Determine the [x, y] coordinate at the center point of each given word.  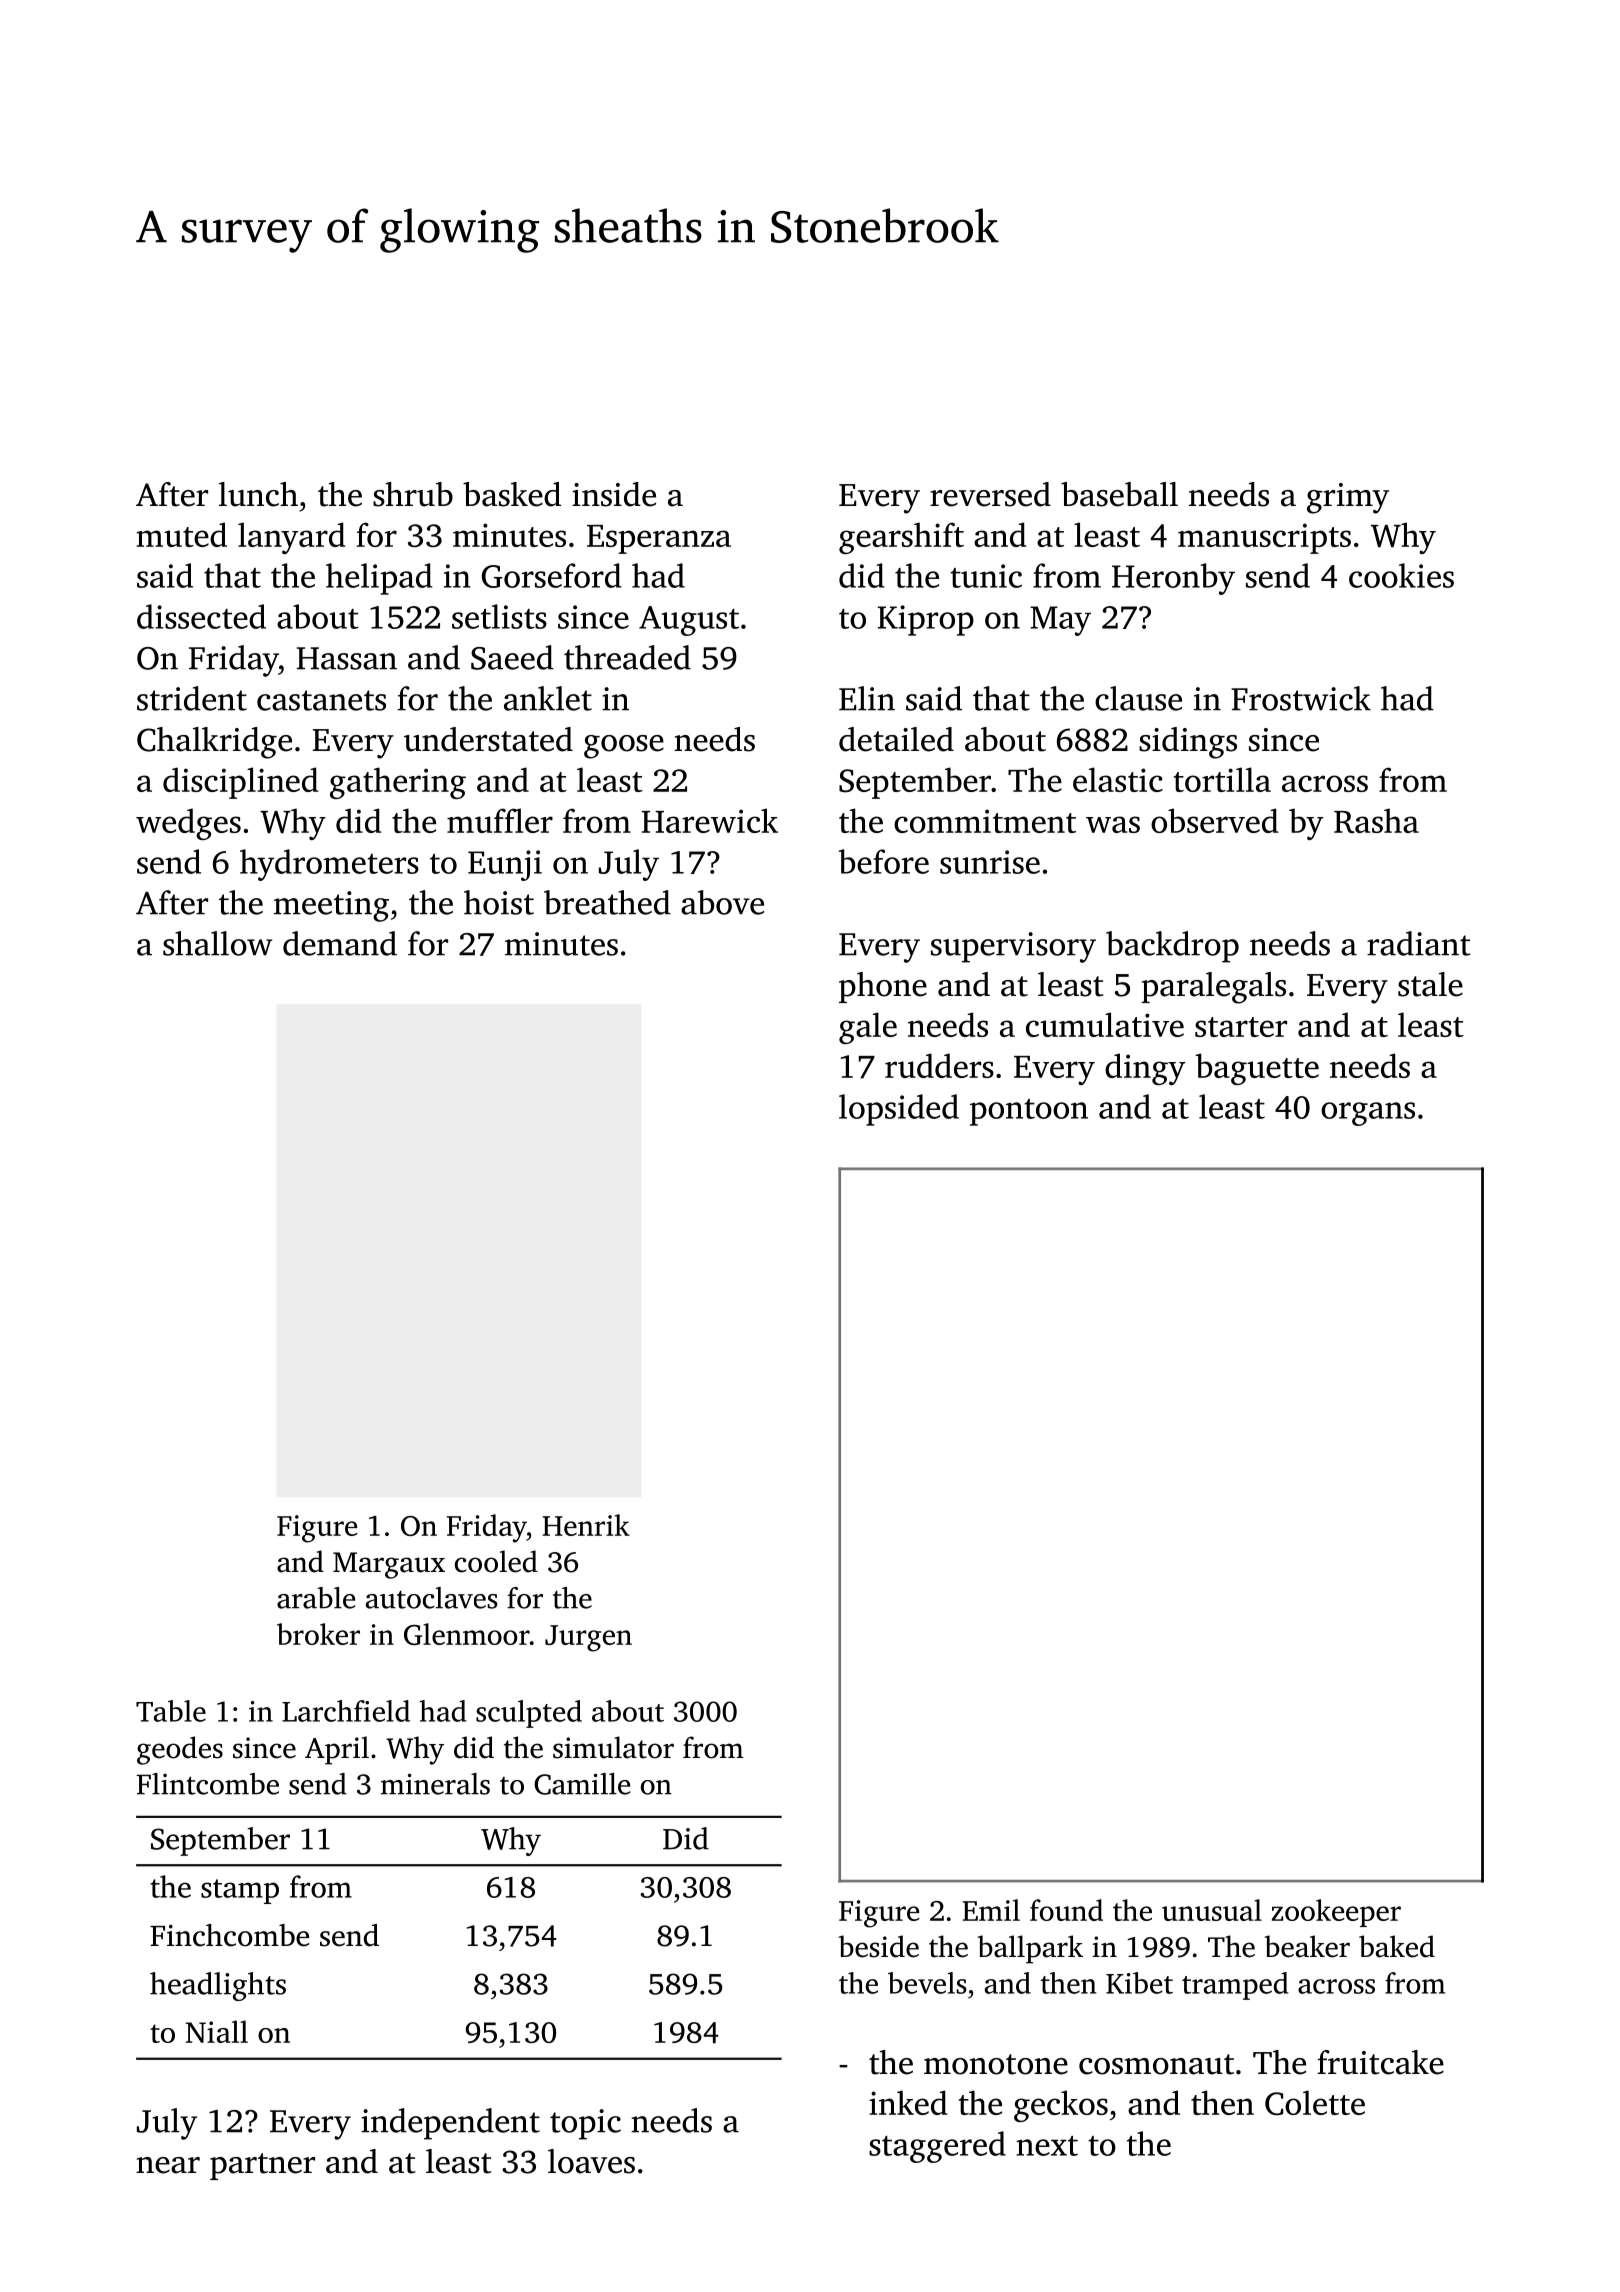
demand [340, 943]
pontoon [1029, 1112]
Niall [217, 2031]
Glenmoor [467, 1634]
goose [624, 747]
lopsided [899, 1110]
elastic [1118, 779]
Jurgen [588, 1638]
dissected [201, 616]
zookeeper [1336, 1913]
